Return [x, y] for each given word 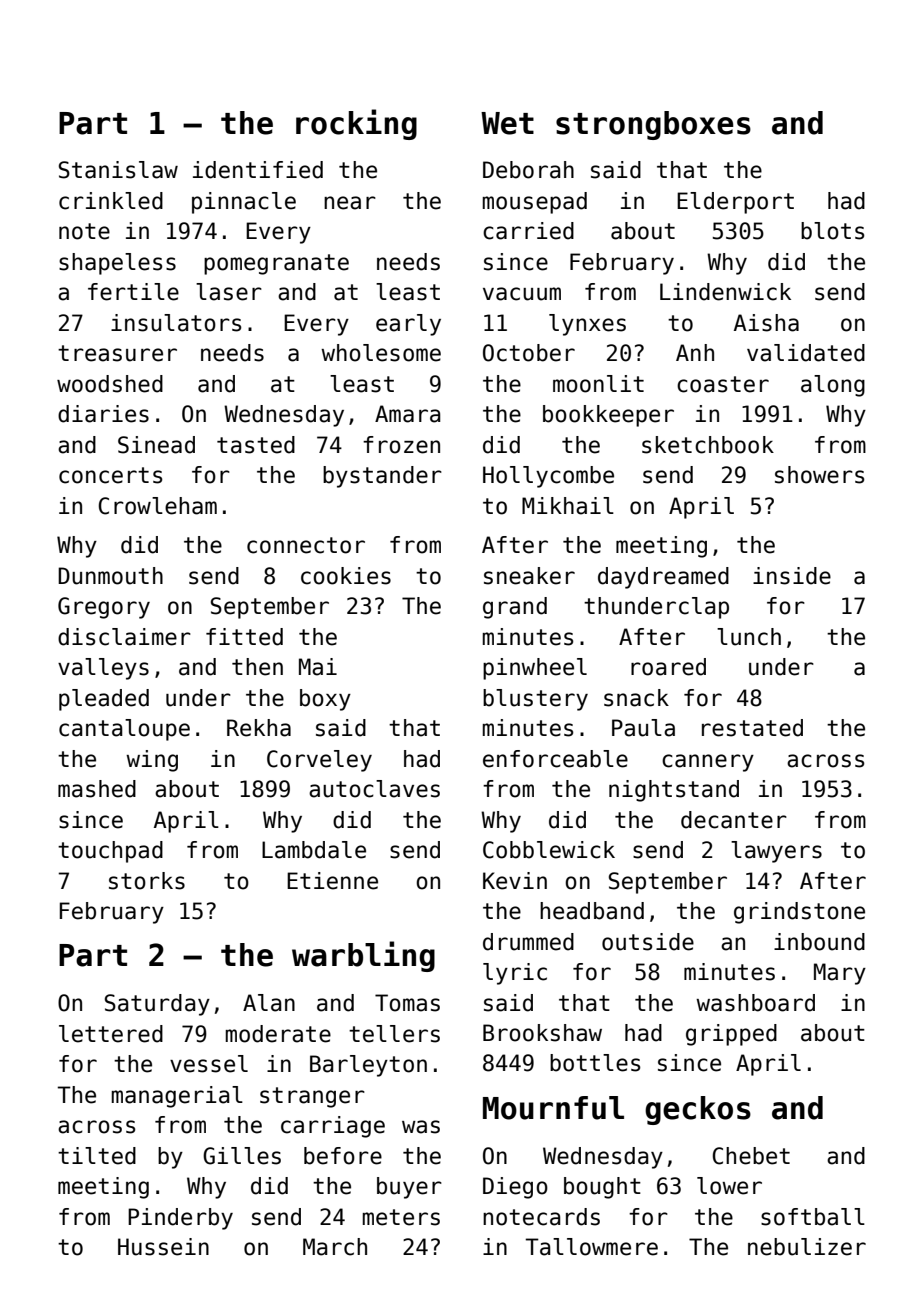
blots [833, 231]
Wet [507, 123]
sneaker [529, 576]
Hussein [163, 1247]
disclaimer [124, 637]
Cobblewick [549, 850]
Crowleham [158, 506]
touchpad [110, 852]
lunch [749, 637]
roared [668, 667]
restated [752, 728]
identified [258, 170]
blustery [535, 700]
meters [401, 1217]
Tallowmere [591, 1247]
